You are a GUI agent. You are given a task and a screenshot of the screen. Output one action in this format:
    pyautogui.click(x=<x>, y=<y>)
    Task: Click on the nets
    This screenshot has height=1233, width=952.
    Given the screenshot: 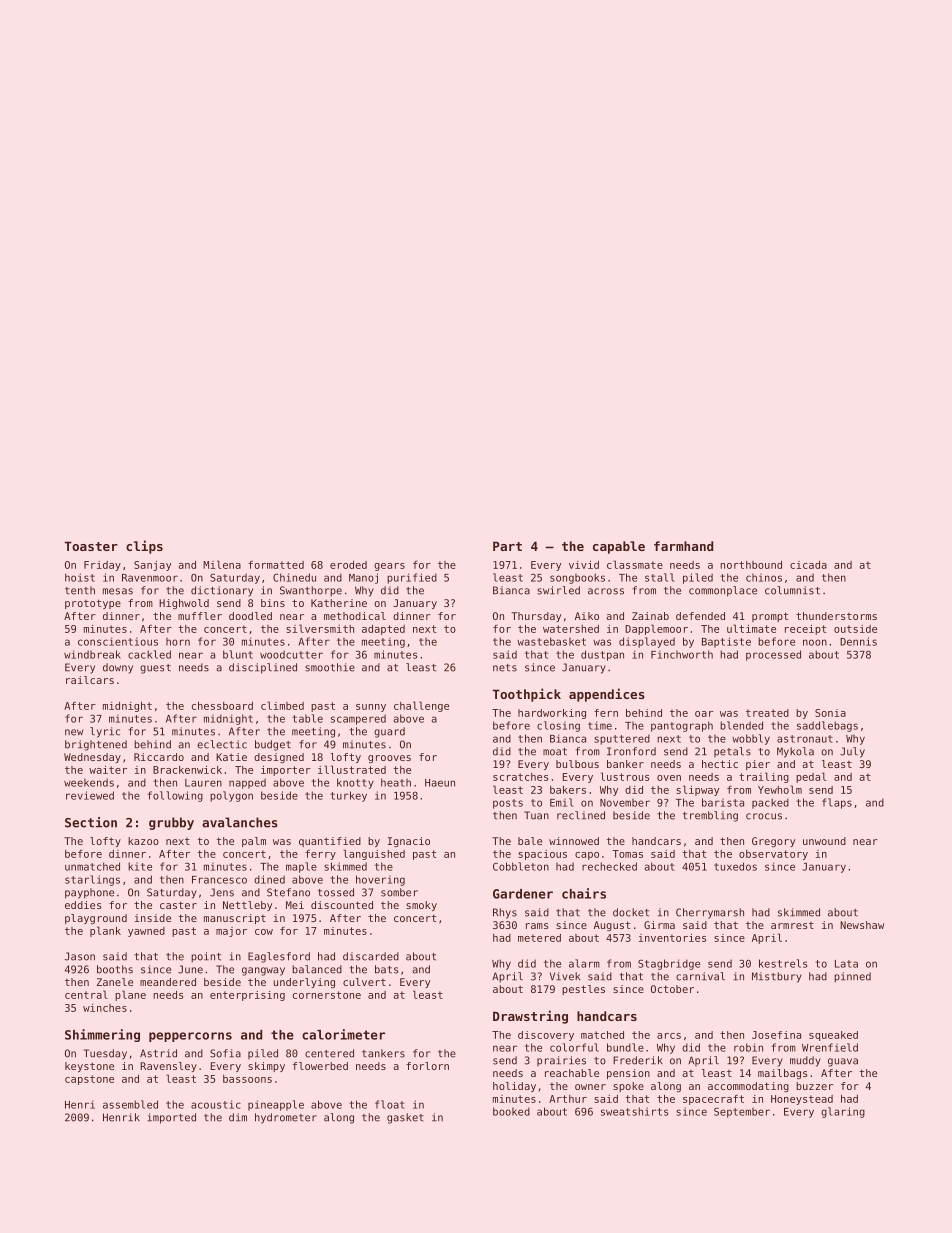 What is the action you would take?
    pyautogui.click(x=505, y=668)
